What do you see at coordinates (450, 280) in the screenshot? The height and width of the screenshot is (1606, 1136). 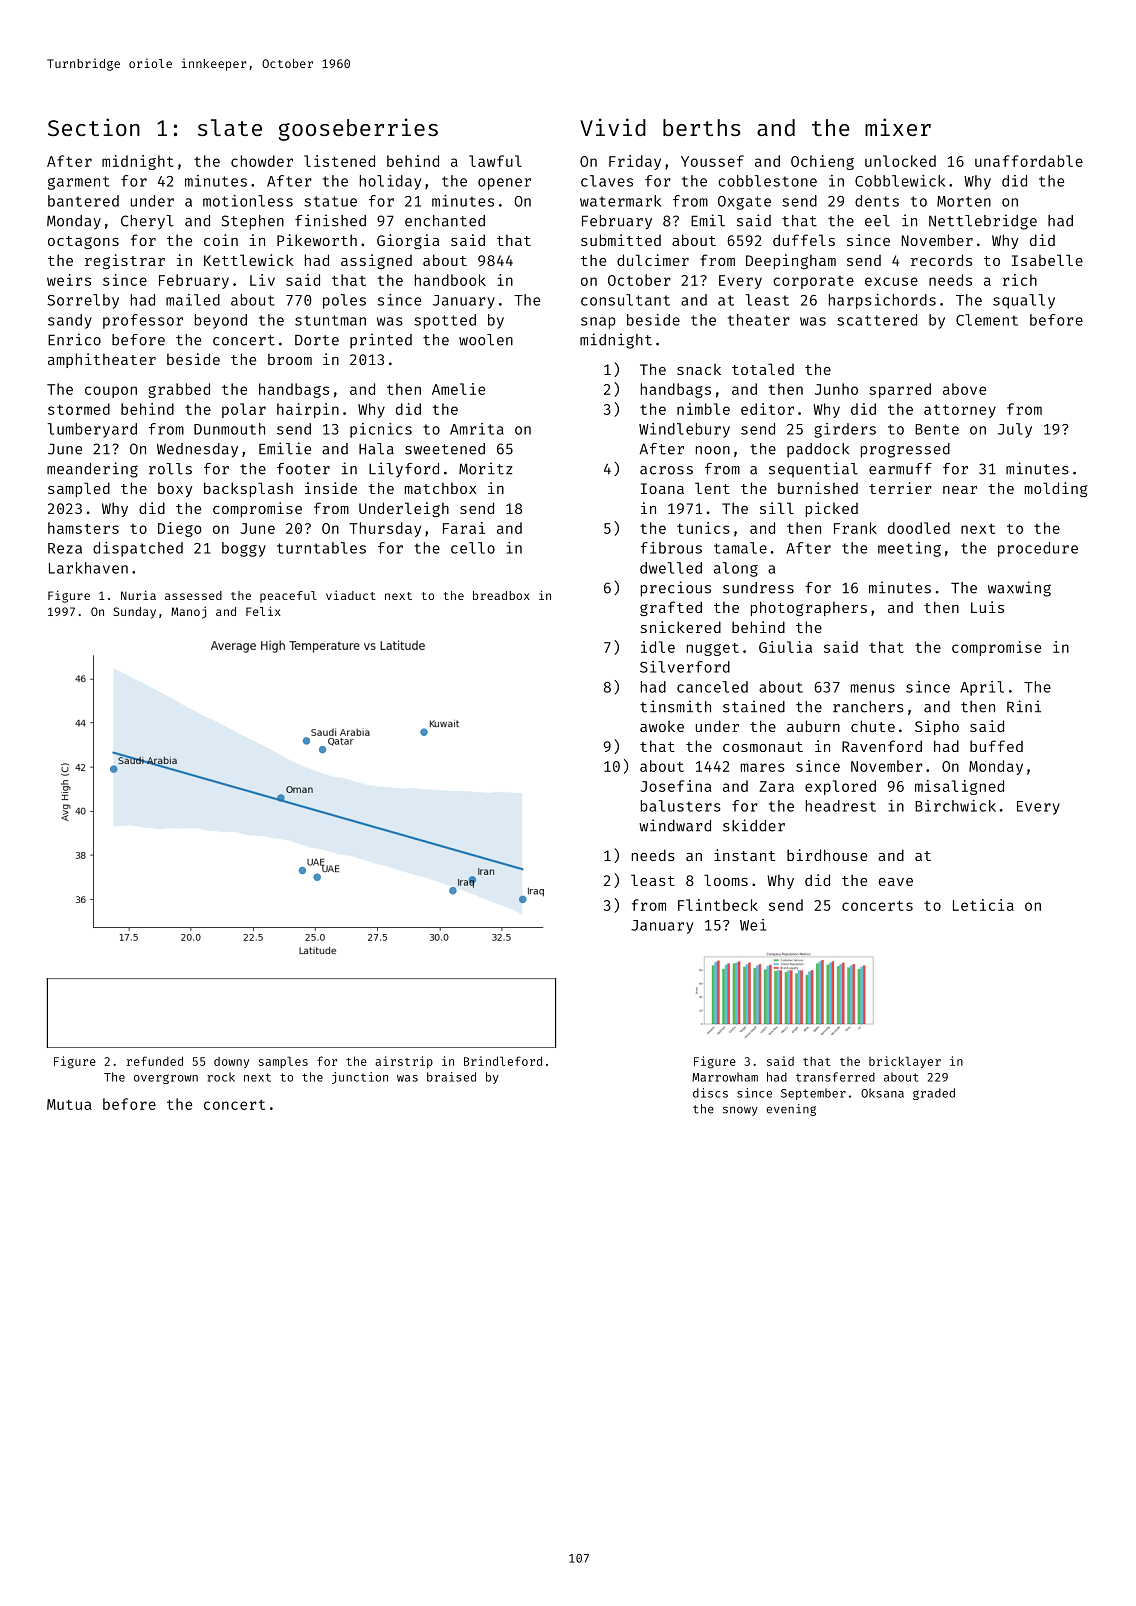 I see `handbook` at bounding box center [450, 280].
